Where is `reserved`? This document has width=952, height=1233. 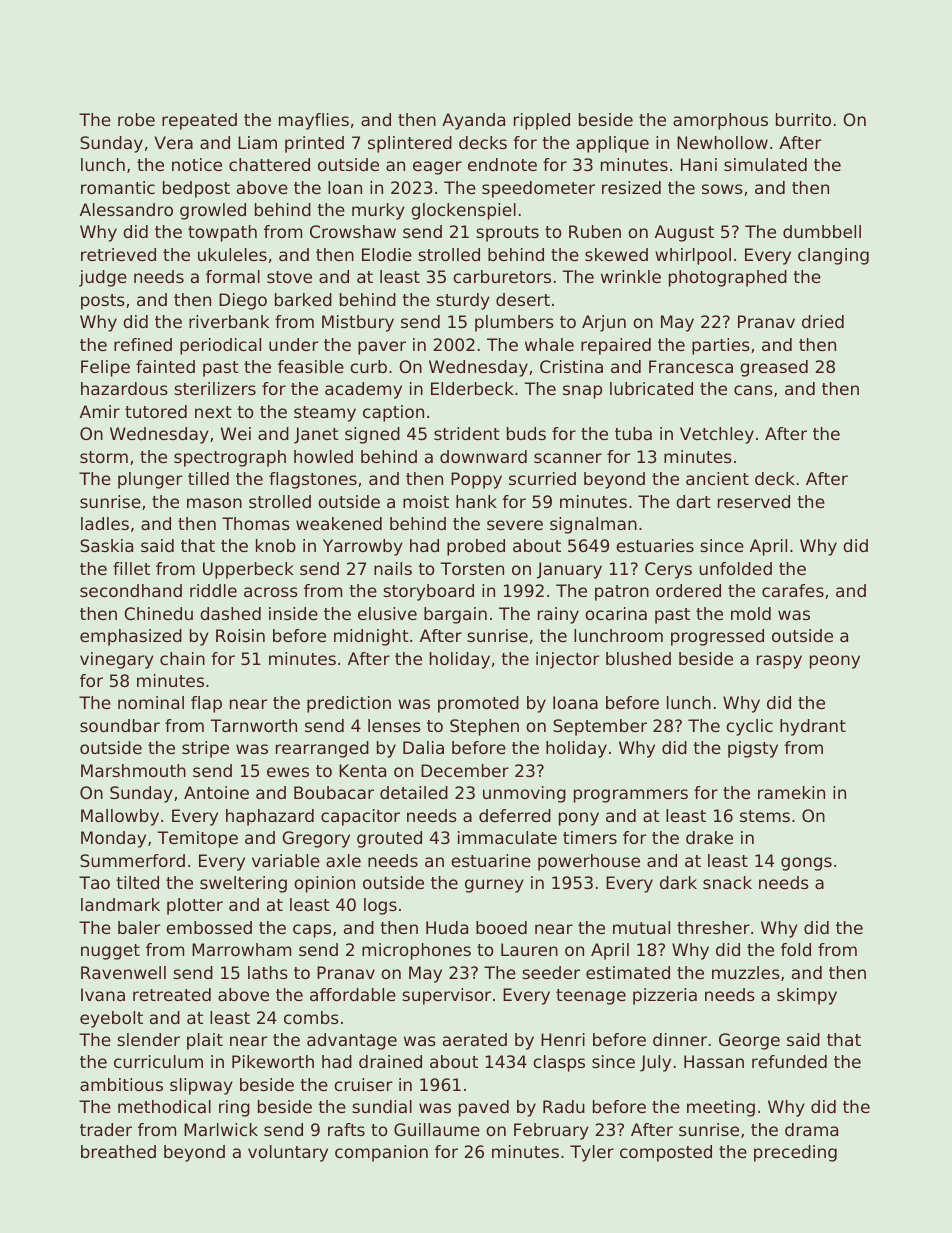
reserved is located at coordinates (754, 501).
